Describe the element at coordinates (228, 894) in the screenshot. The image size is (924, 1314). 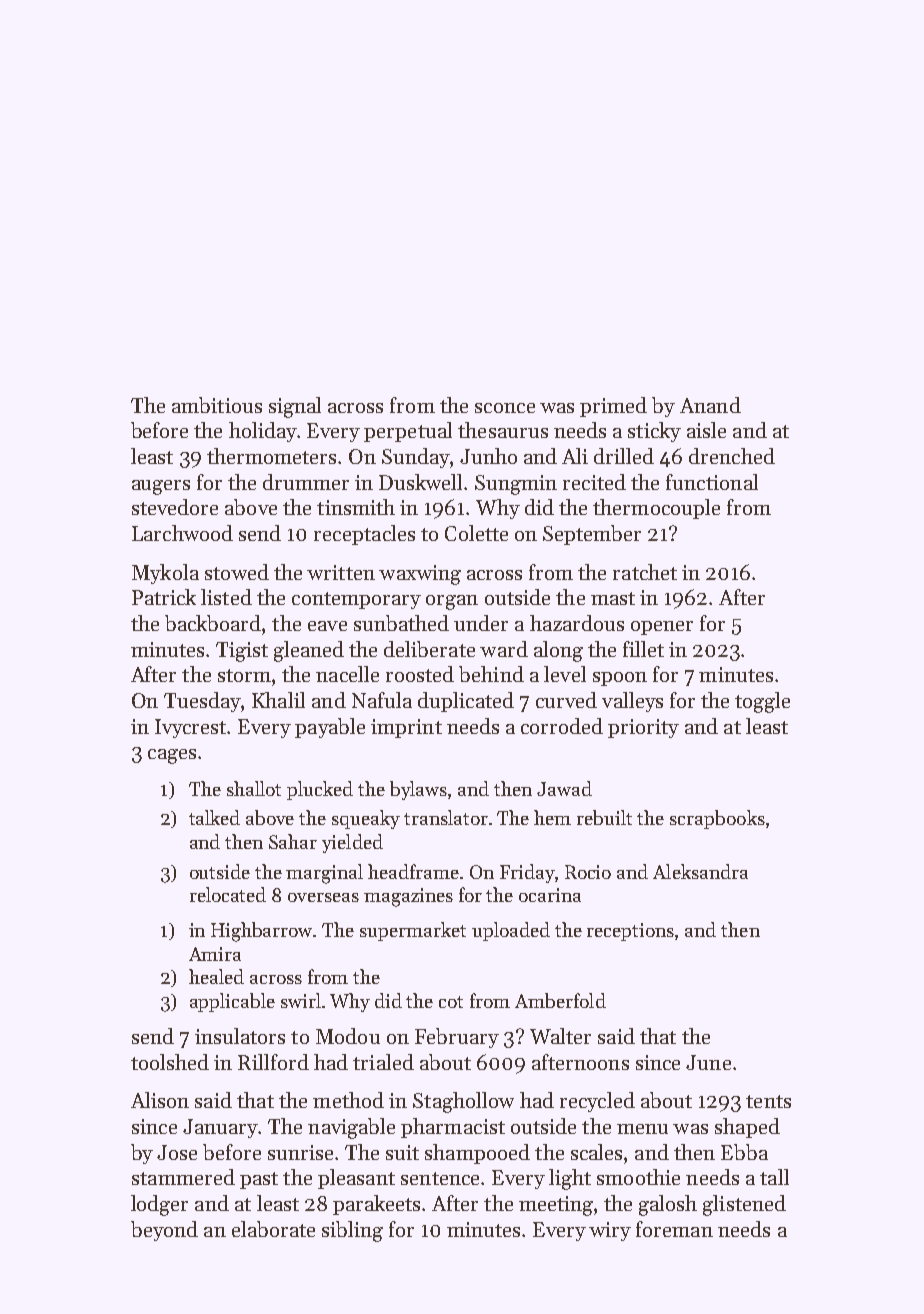
I see `relocated` at that location.
